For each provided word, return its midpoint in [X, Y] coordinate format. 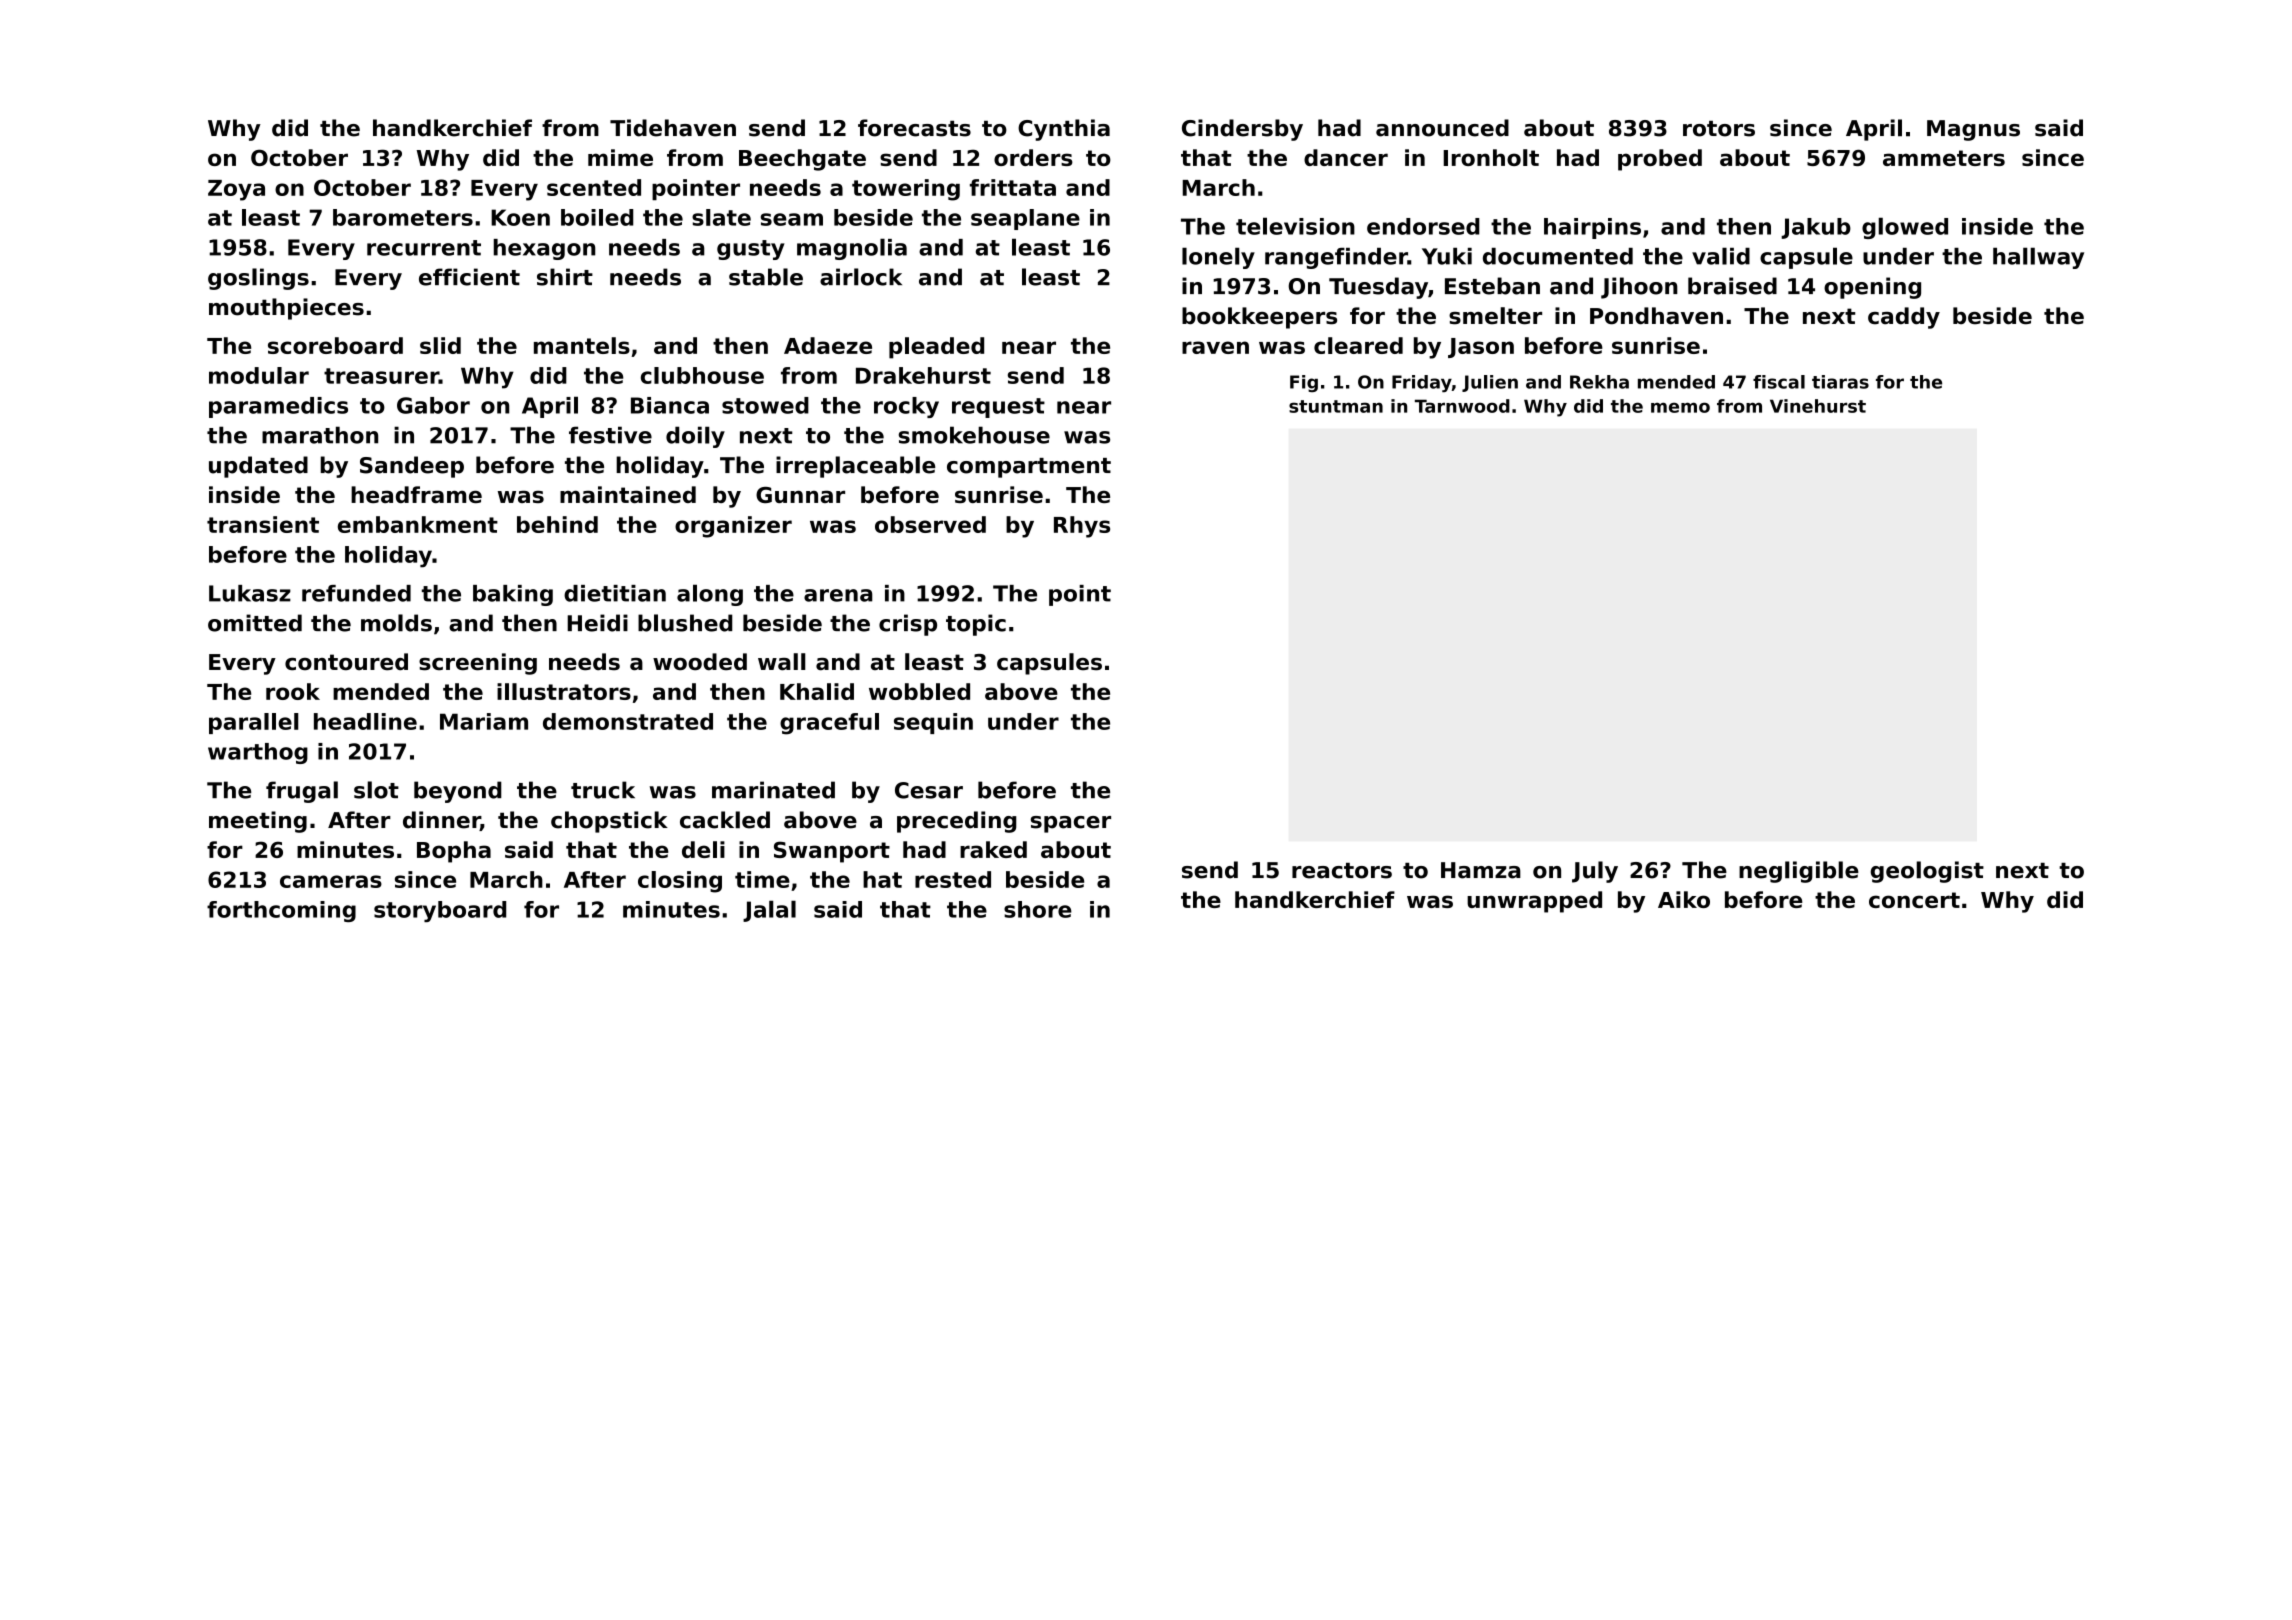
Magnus [1973, 130]
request [998, 408]
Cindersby [1242, 130]
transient [263, 524]
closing [680, 882]
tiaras [1840, 382]
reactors [1342, 871]
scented [594, 187]
